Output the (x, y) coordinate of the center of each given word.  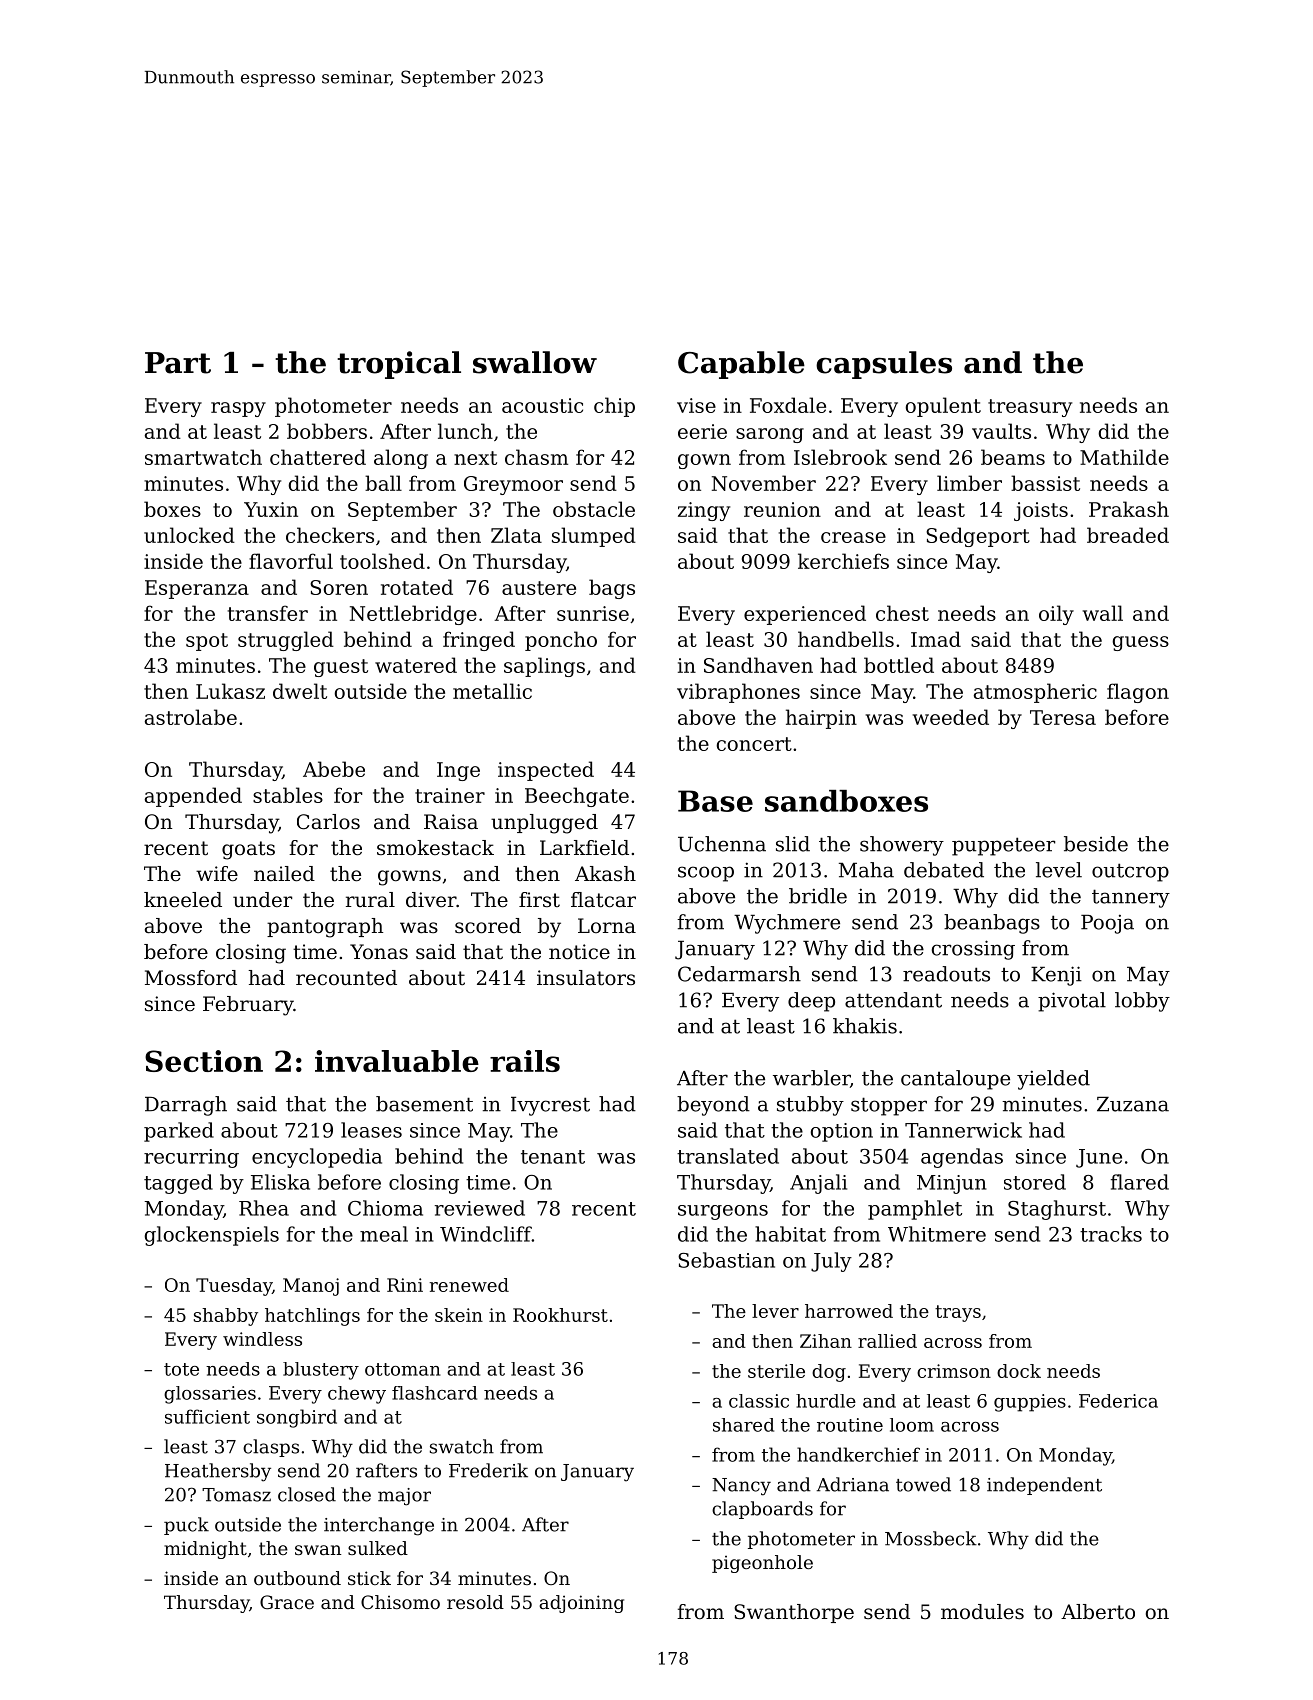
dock (1019, 1371)
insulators (586, 978)
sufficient (207, 1416)
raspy (238, 409)
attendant (893, 1000)
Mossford (191, 978)
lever (775, 1311)
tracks (1111, 1234)
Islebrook (840, 457)
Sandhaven (758, 665)
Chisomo (400, 1602)
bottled (899, 665)
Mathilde (1124, 457)
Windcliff (486, 1234)
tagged (178, 1184)
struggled (286, 641)
